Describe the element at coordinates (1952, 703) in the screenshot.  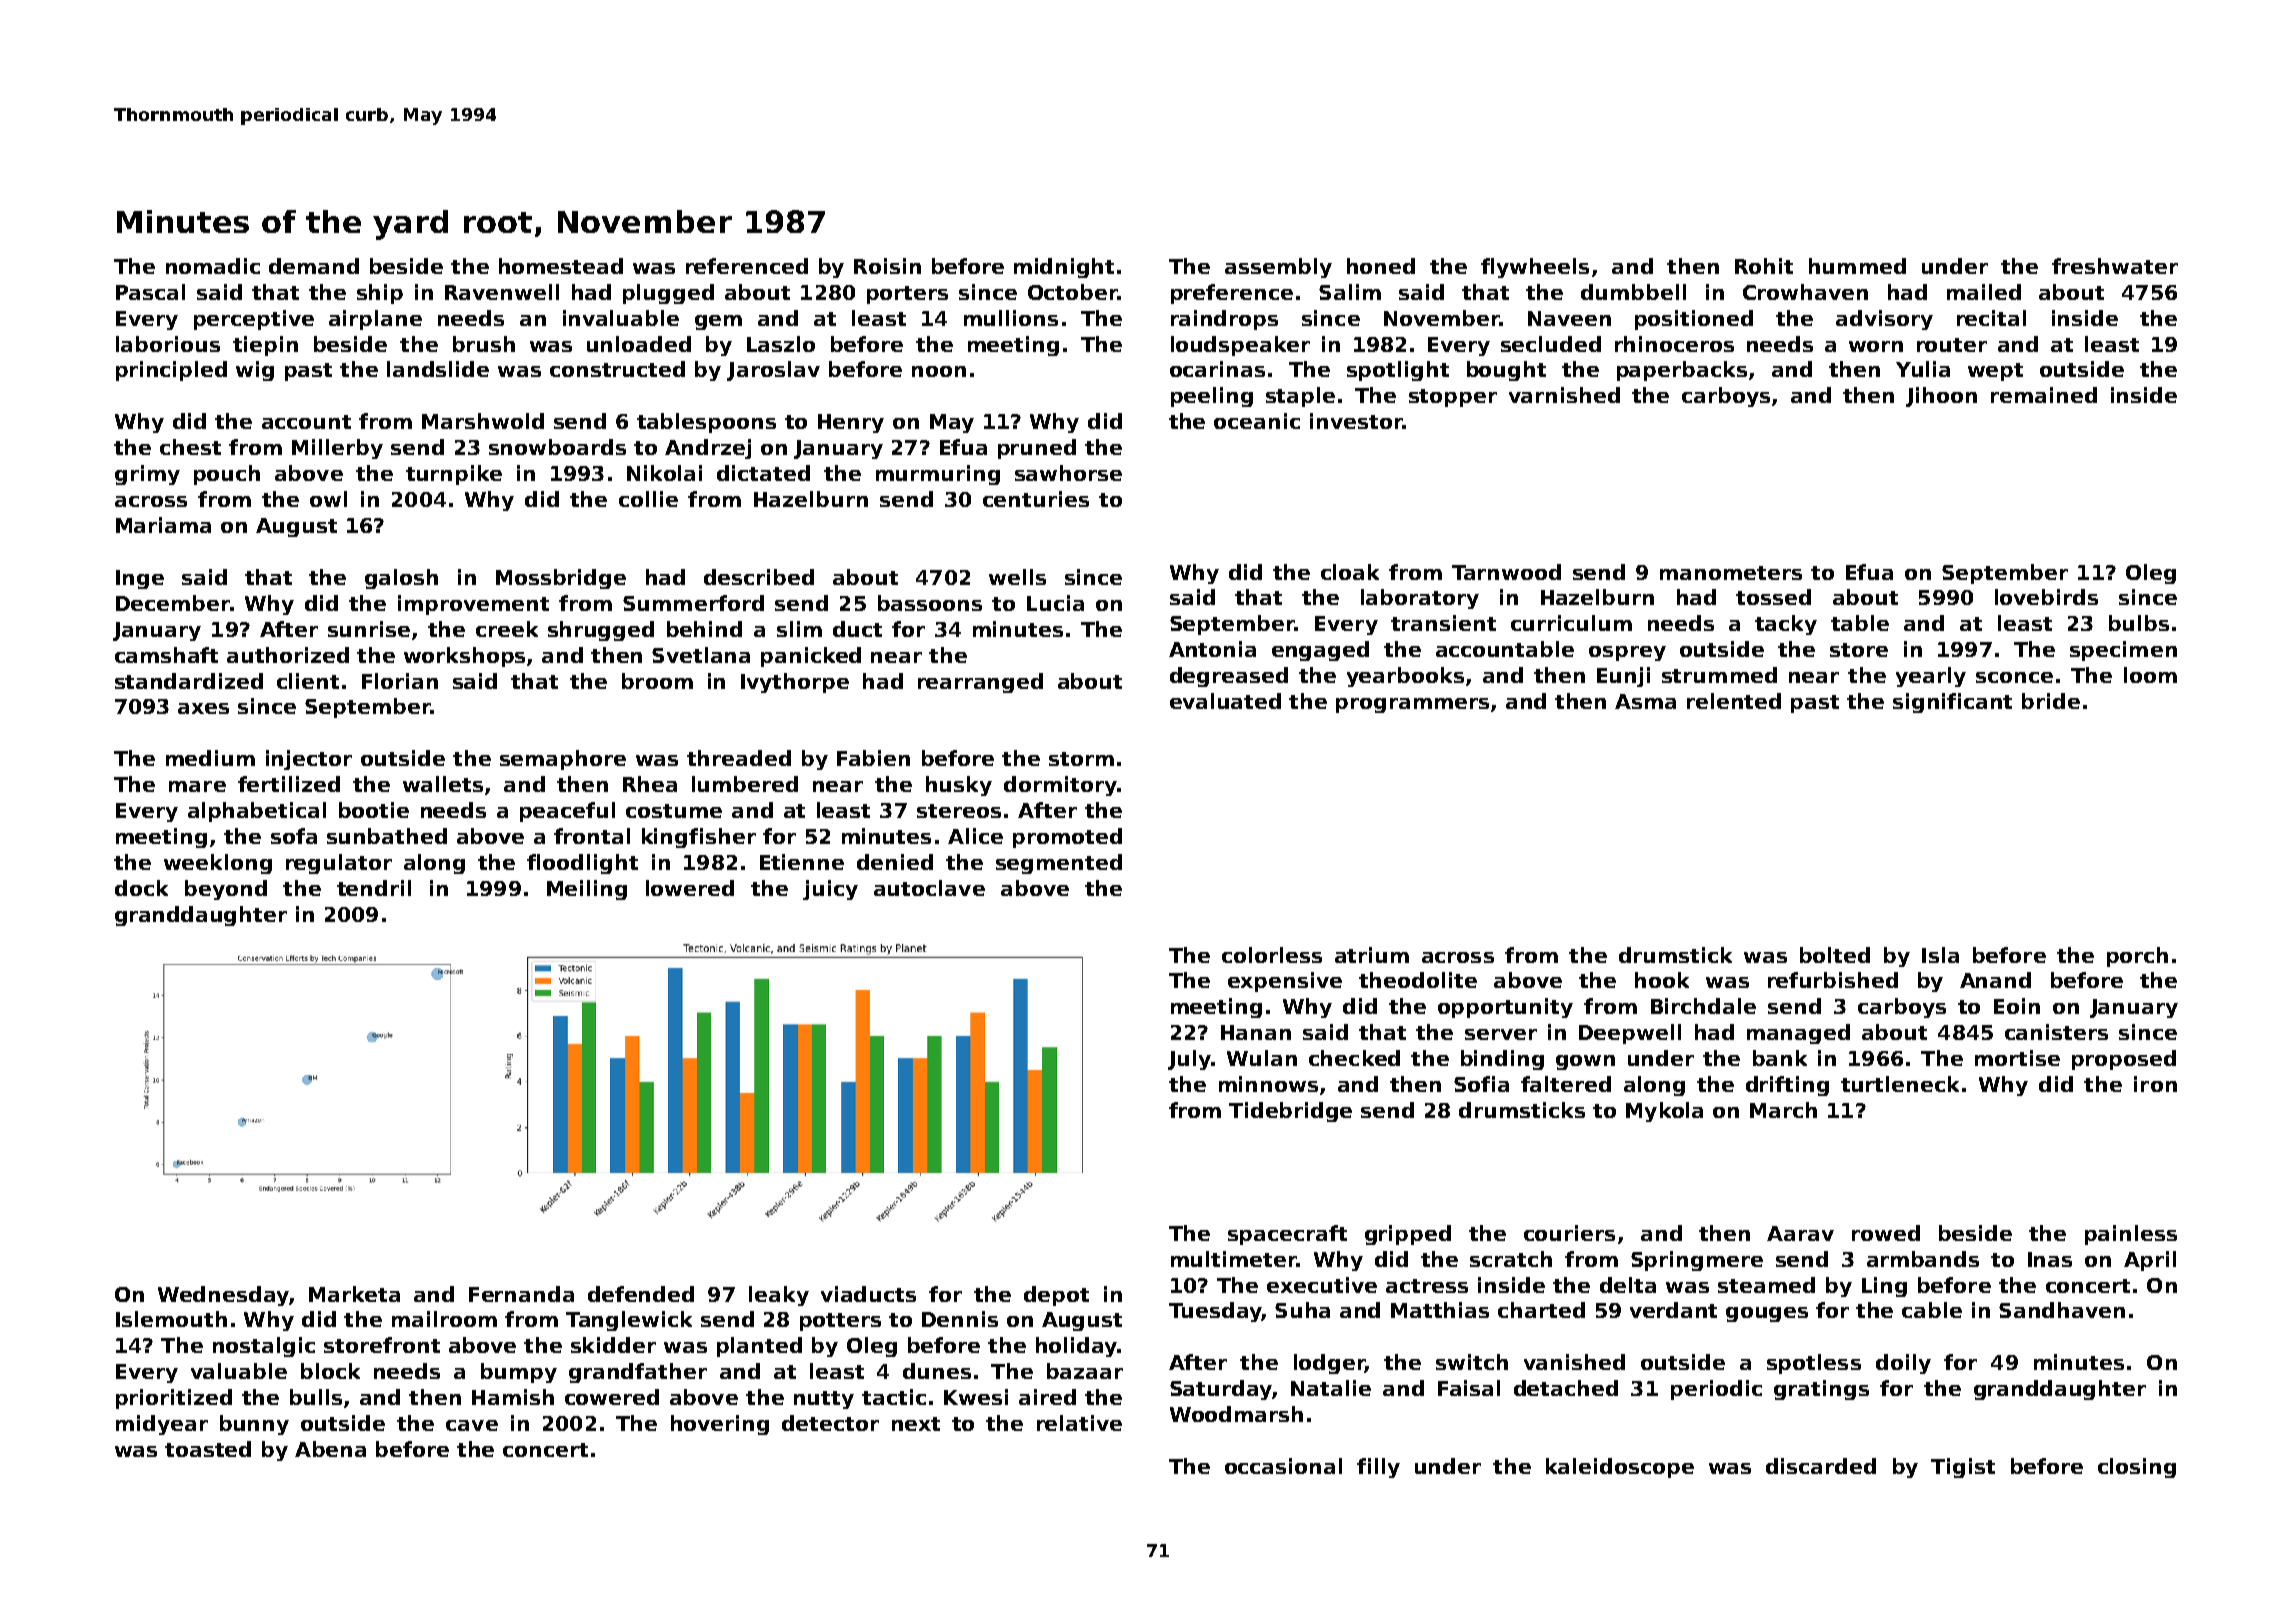
I see `significant` at that location.
